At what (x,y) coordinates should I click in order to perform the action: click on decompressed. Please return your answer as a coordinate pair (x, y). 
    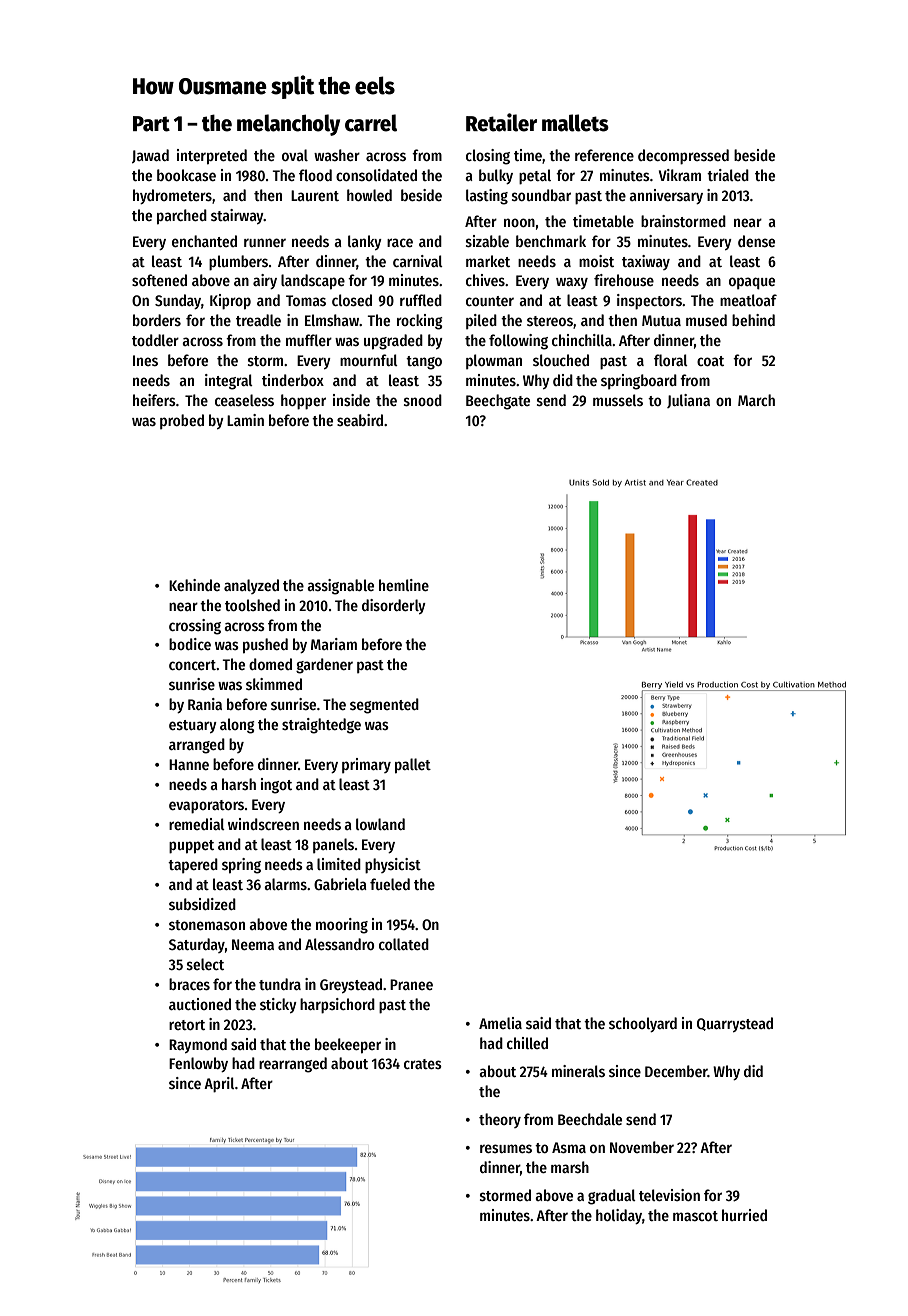
    Looking at the image, I should click on (683, 157).
